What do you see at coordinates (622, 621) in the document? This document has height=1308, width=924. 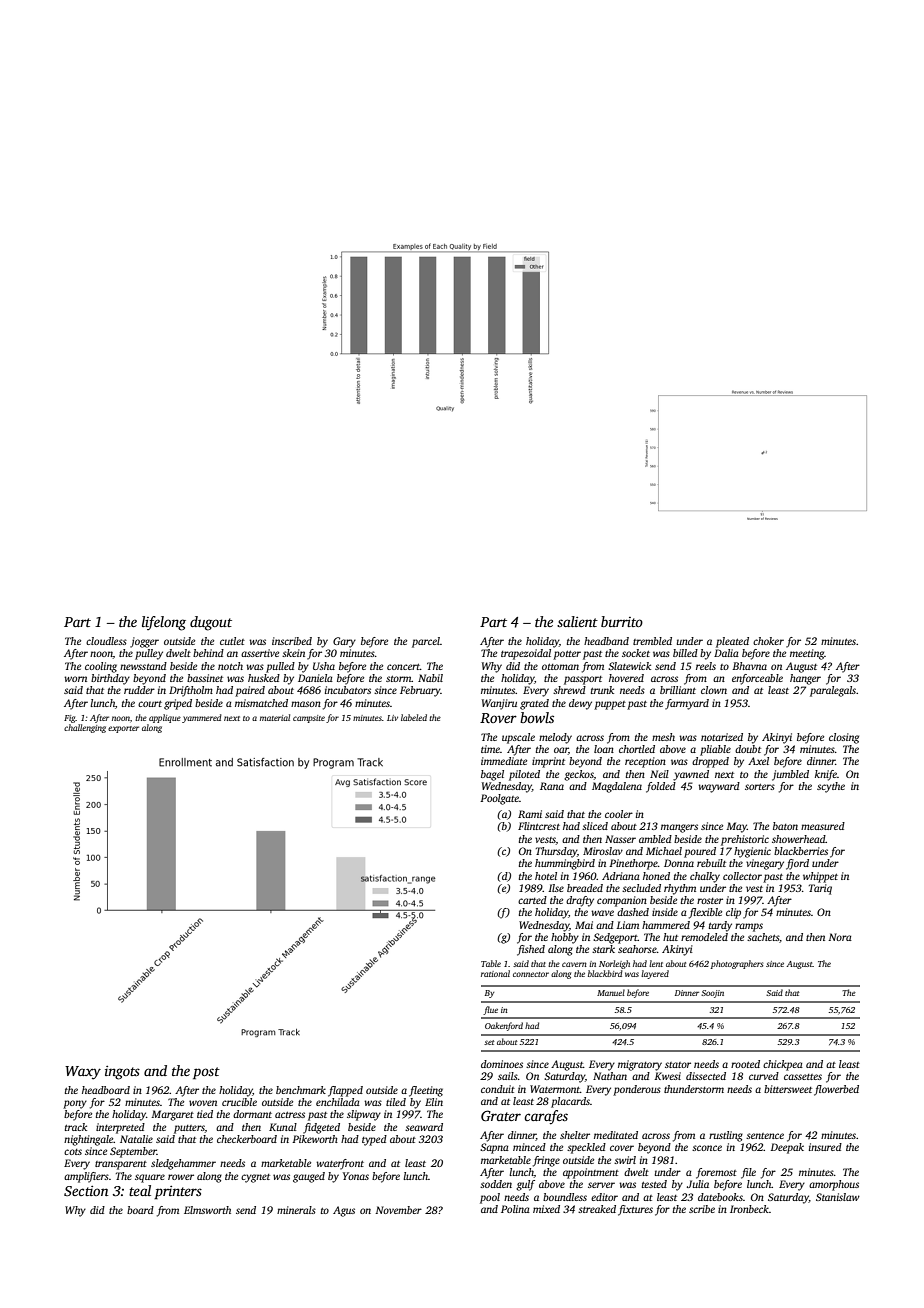 I see `burrito` at bounding box center [622, 621].
